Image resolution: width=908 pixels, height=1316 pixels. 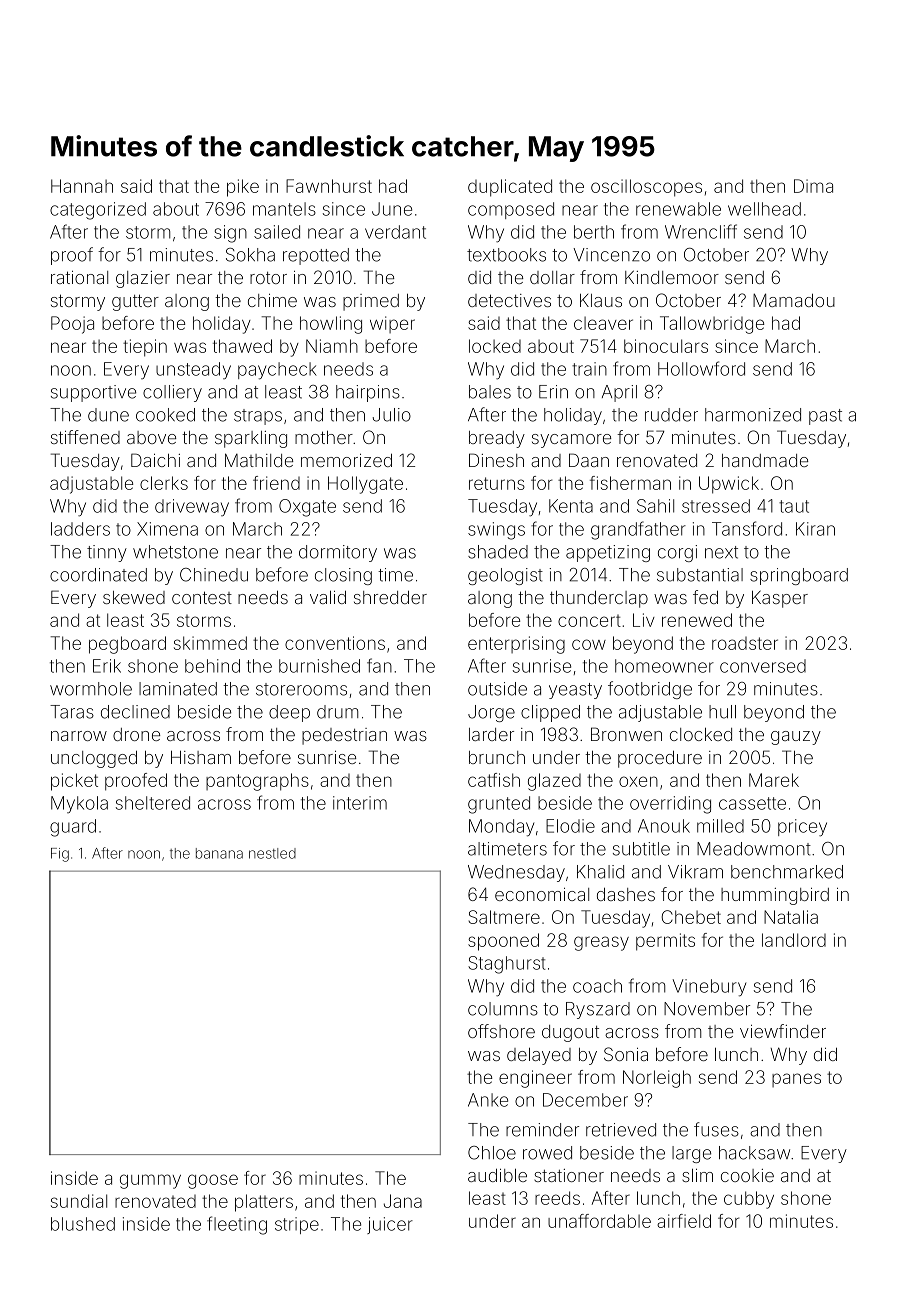 I want to click on oscilloscopes, so click(x=646, y=188).
